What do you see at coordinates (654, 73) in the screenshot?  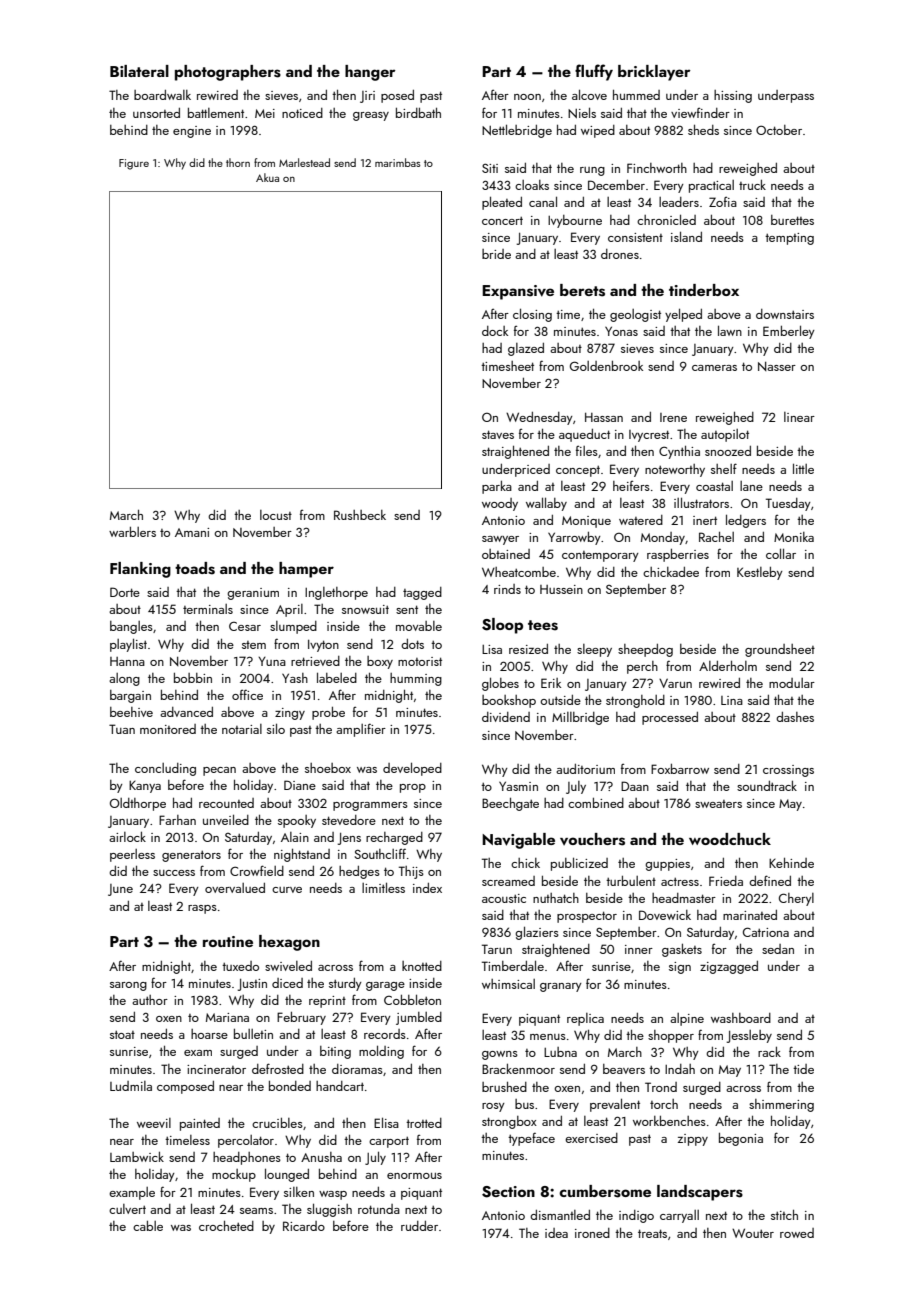 I see `bricklayer` at bounding box center [654, 73].
